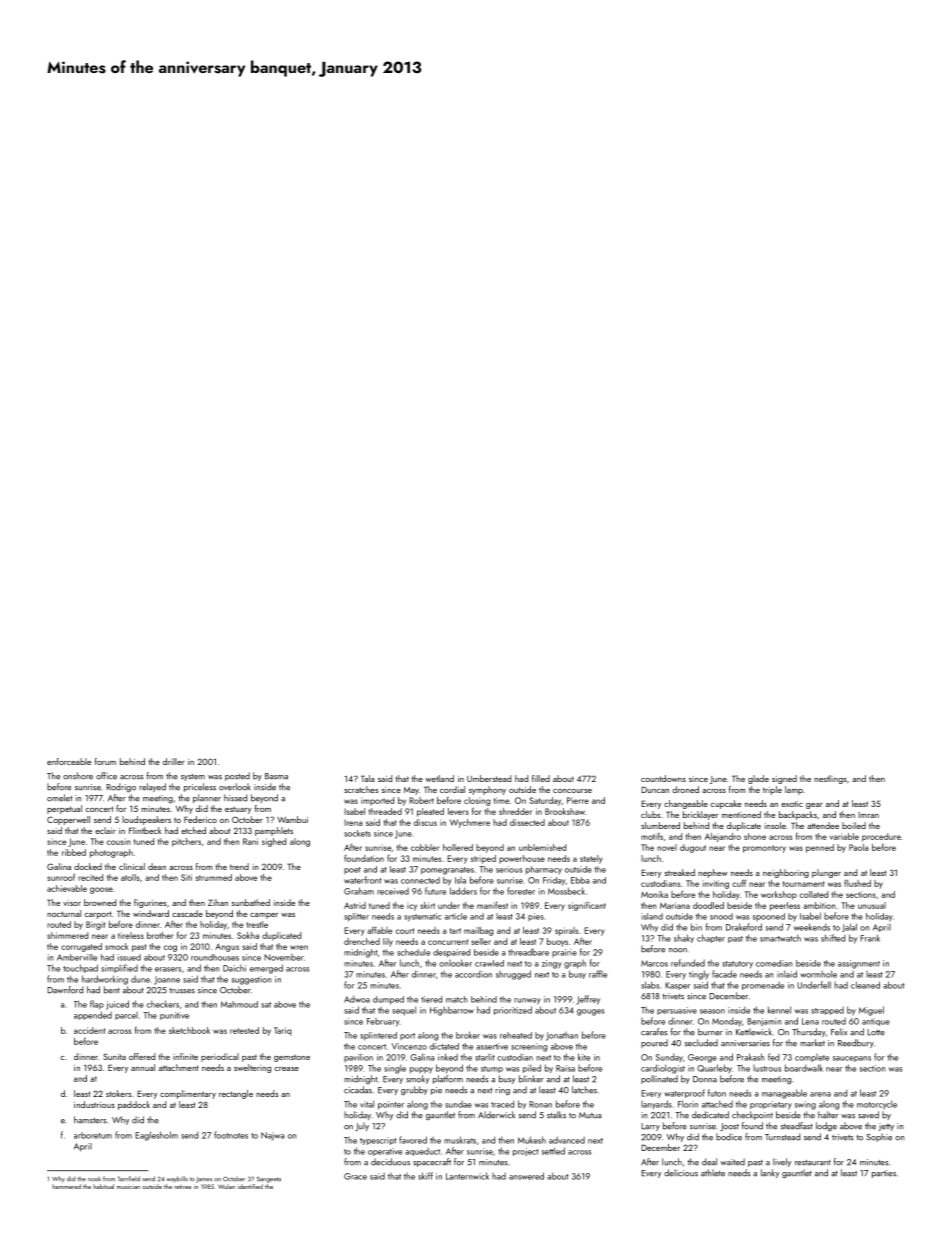  What do you see at coordinates (66, 1186) in the screenshot?
I see `hammered` at bounding box center [66, 1186].
